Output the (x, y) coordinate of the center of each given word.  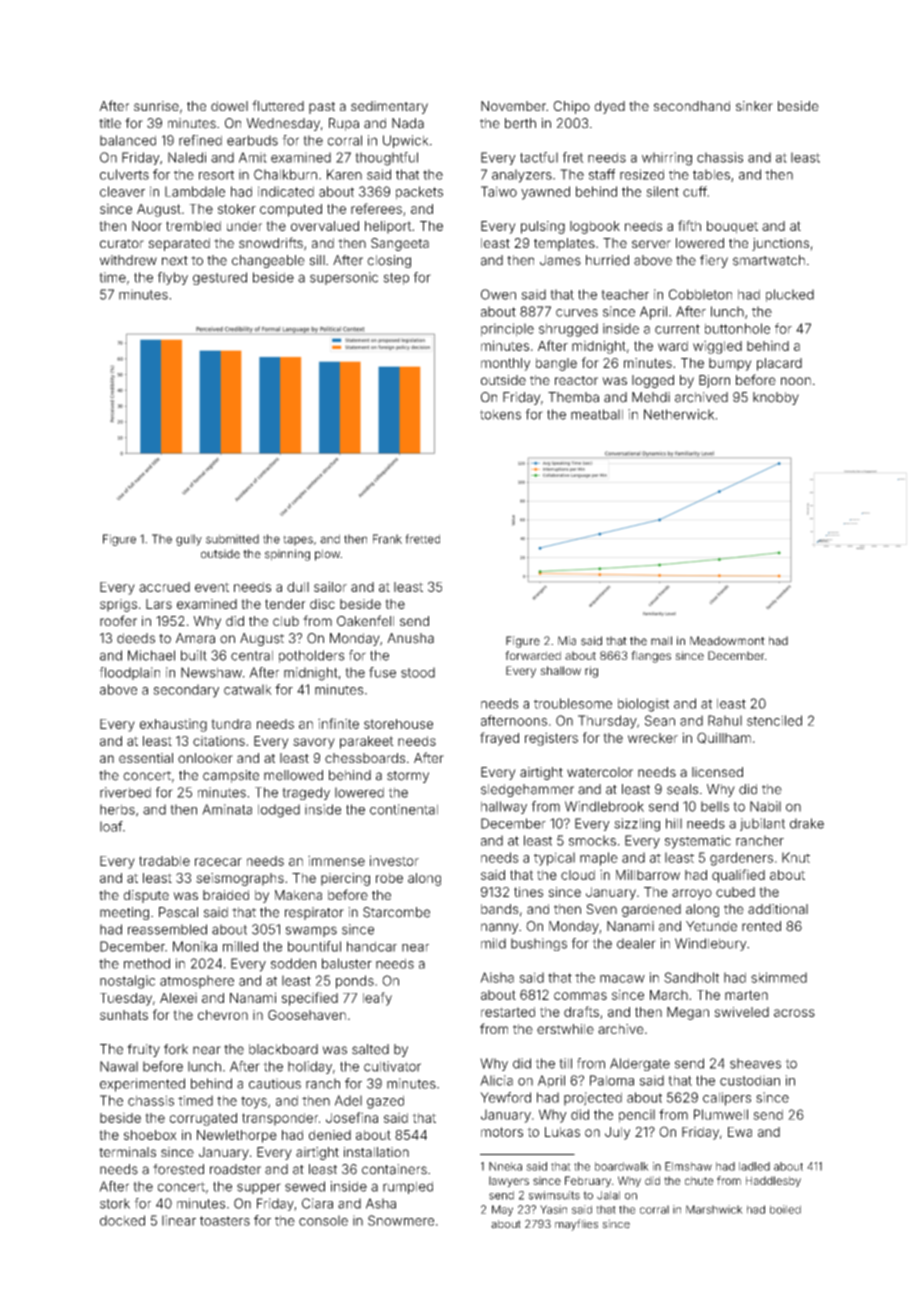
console (323, 1220)
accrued (164, 587)
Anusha (410, 638)
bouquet (732, 227)
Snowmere (401, 1220)
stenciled (774, 720)
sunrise (156, 106)
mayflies (576, 1225)
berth (520, 123)
